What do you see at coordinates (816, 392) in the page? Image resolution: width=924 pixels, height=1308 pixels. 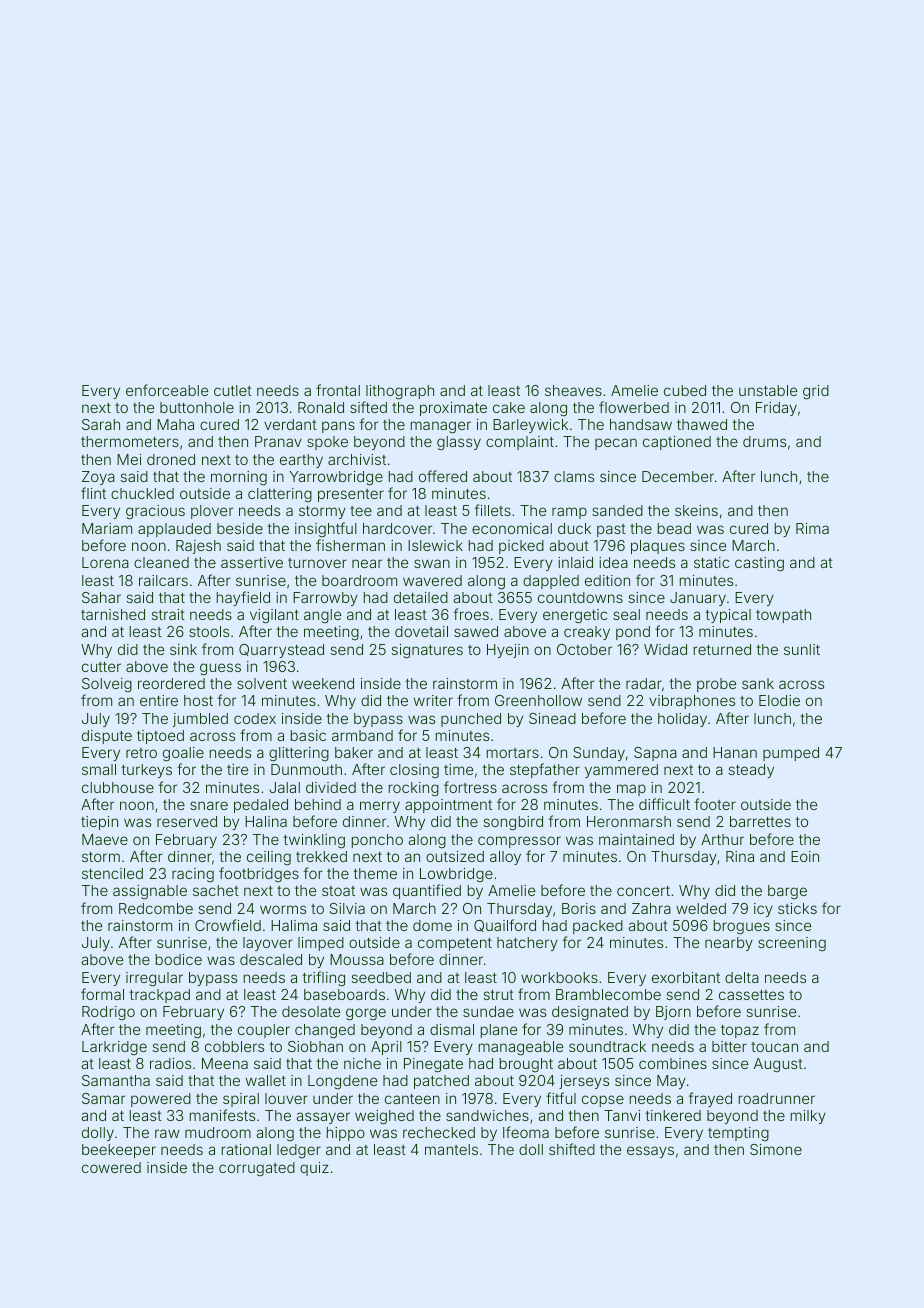 I see `grid` at bounding box center [816, 392].
